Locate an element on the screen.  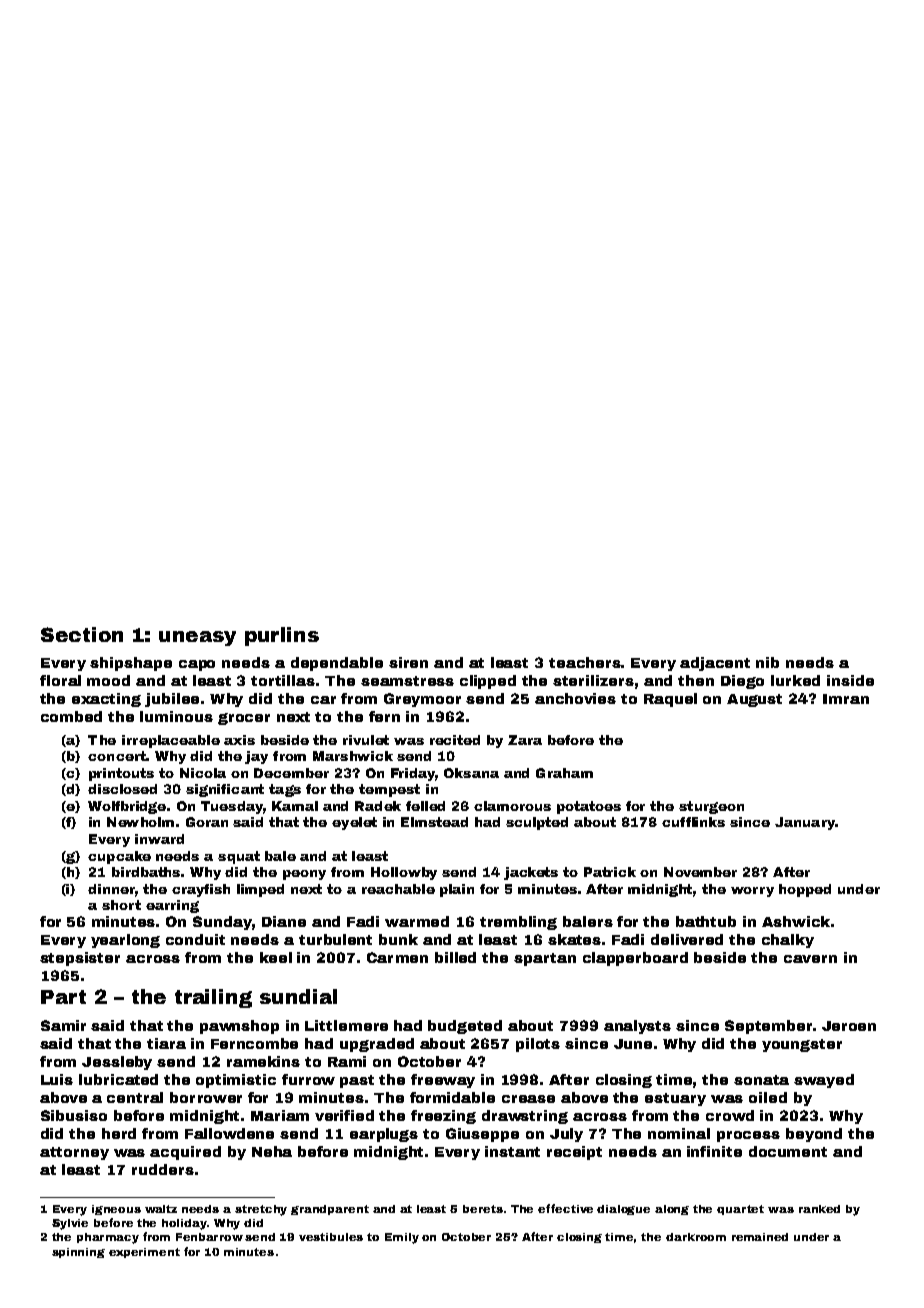
adjacent is located at coordinates (715, 664).
